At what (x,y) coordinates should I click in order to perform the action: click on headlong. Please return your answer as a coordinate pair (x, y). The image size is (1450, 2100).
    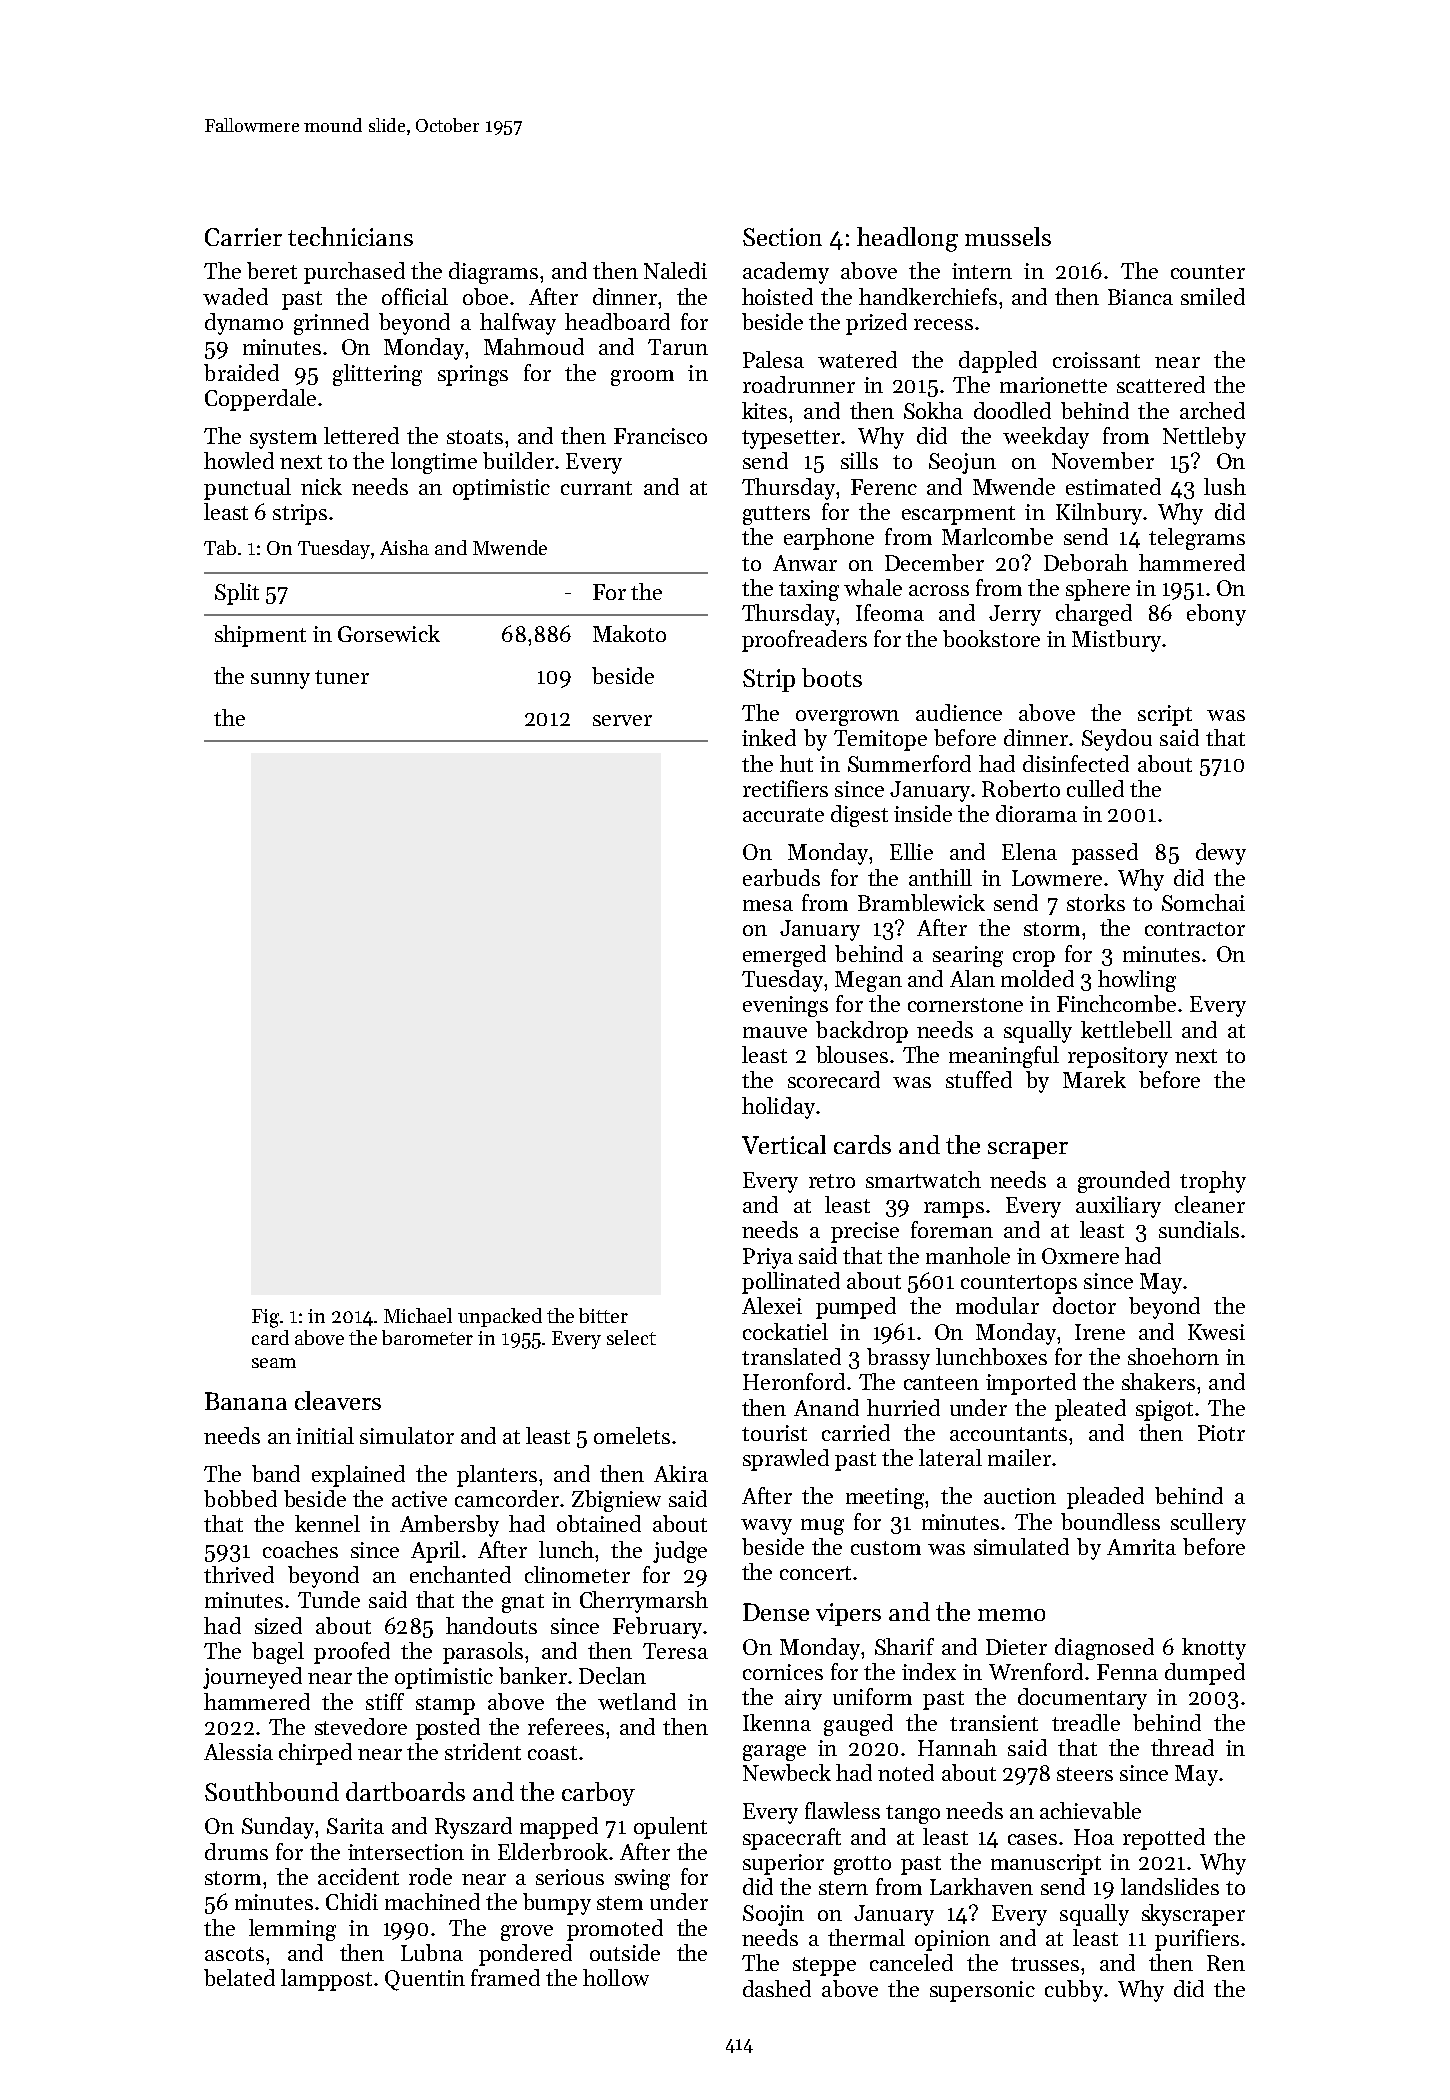
    Looking at the image, I should click on (907, 239).
